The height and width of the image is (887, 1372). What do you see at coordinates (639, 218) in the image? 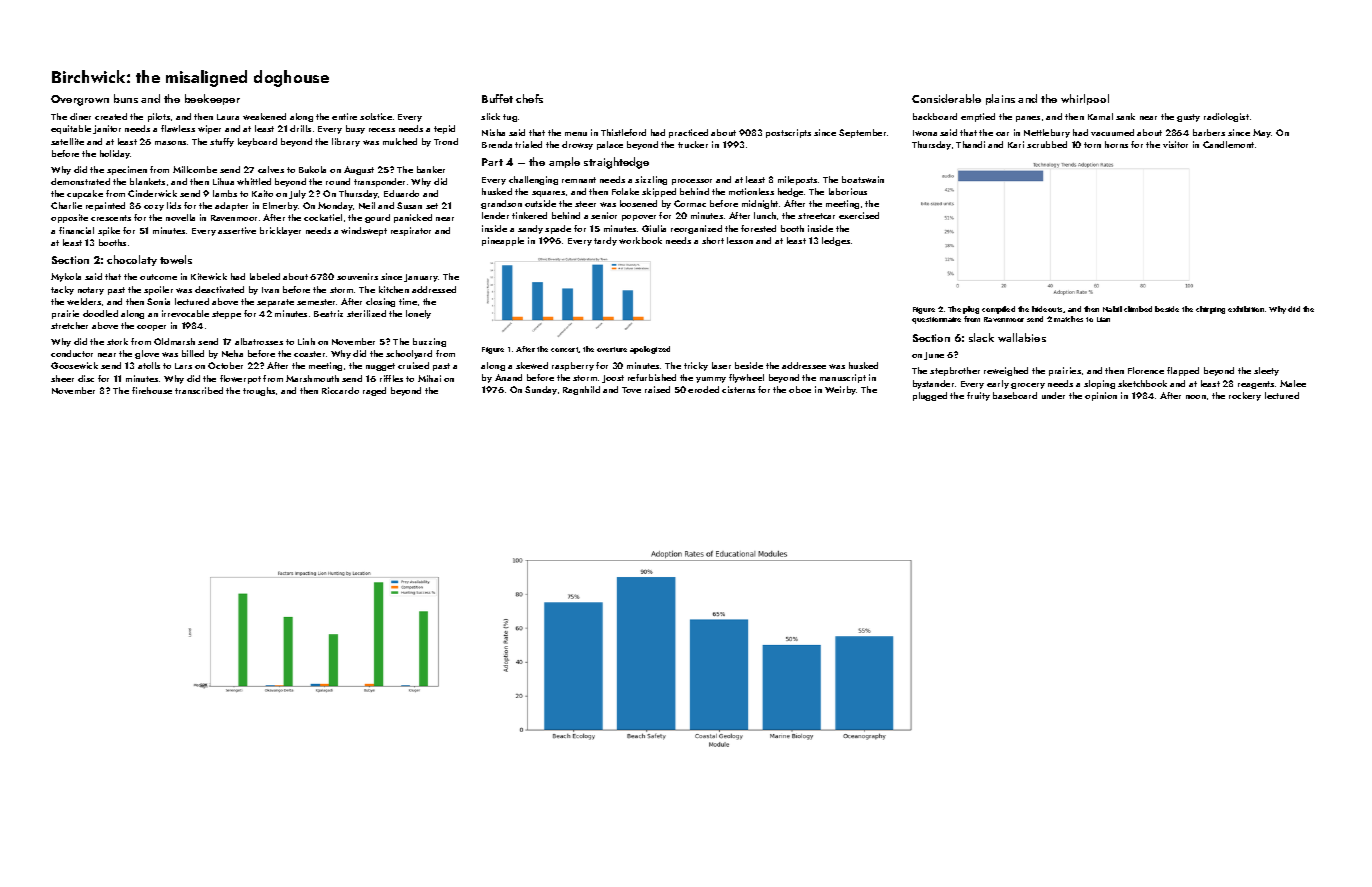
I see `popover` at bounding box center [639, 218].
